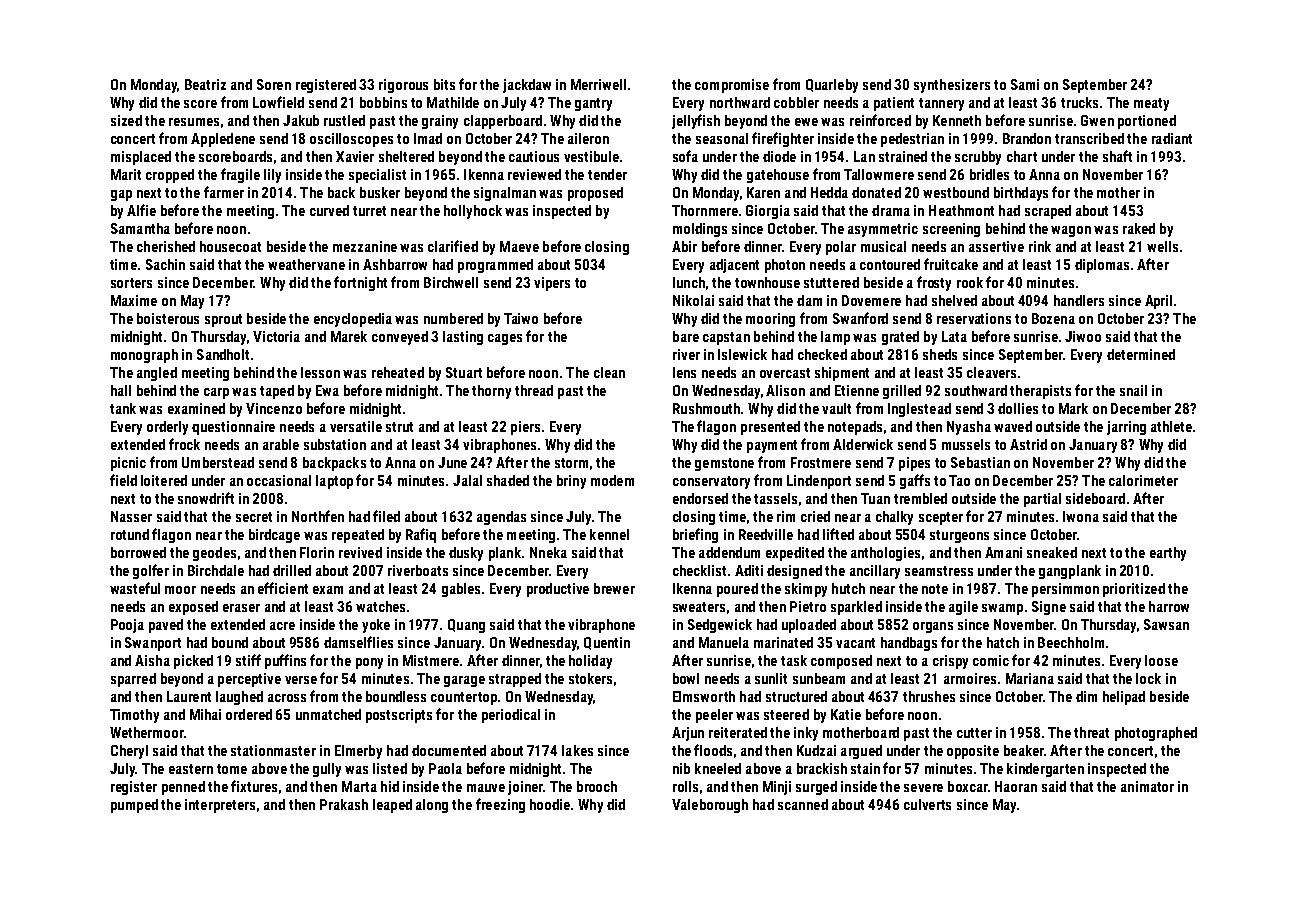  What do you see at coordinates (732, 86) in the page?
I see `compromise` at bounding box center [732, 86].
